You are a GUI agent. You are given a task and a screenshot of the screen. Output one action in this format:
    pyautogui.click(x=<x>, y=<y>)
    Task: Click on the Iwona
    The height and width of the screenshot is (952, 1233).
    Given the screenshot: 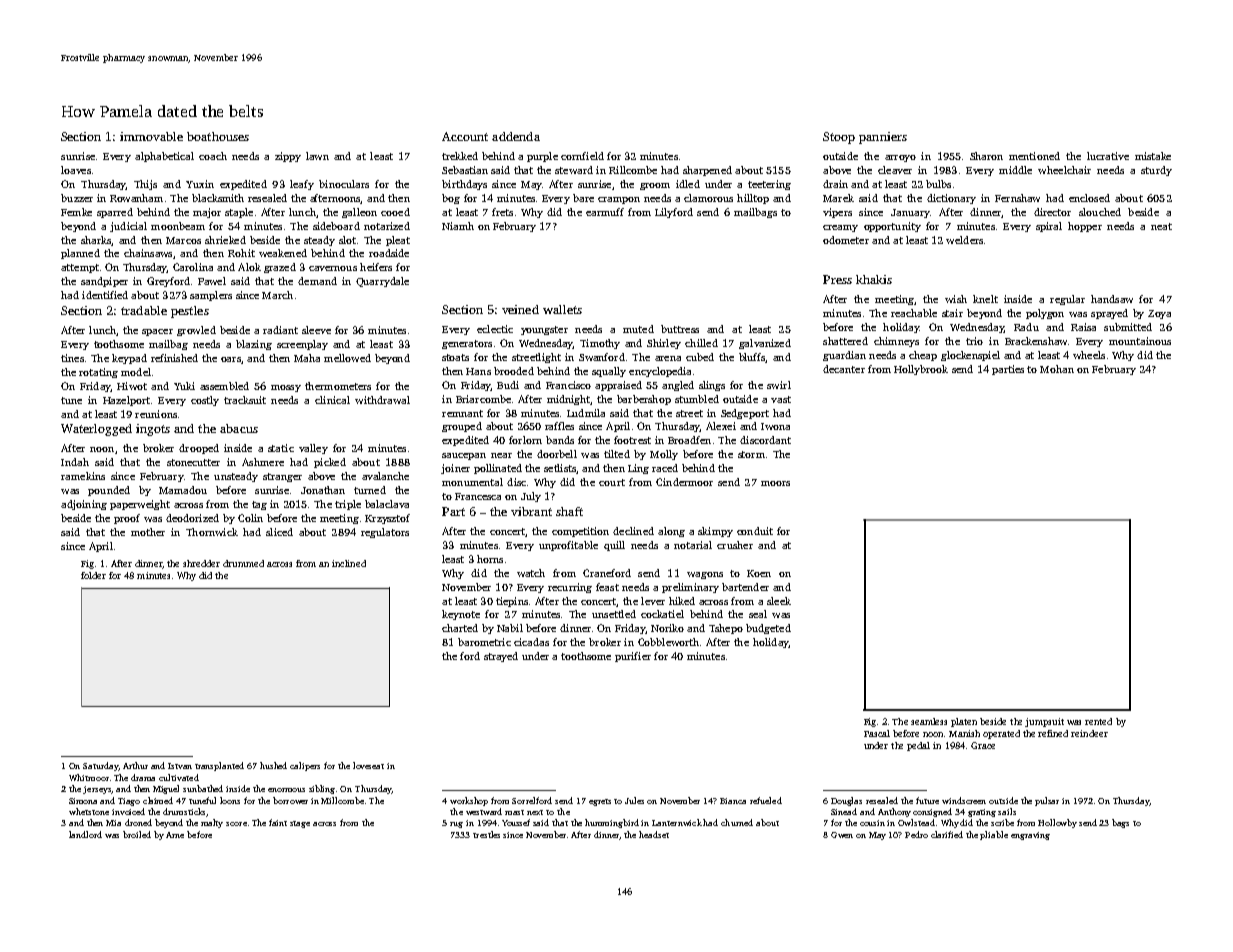 What is the action you would take?
    pyautogui.click(x=775, y=426)
